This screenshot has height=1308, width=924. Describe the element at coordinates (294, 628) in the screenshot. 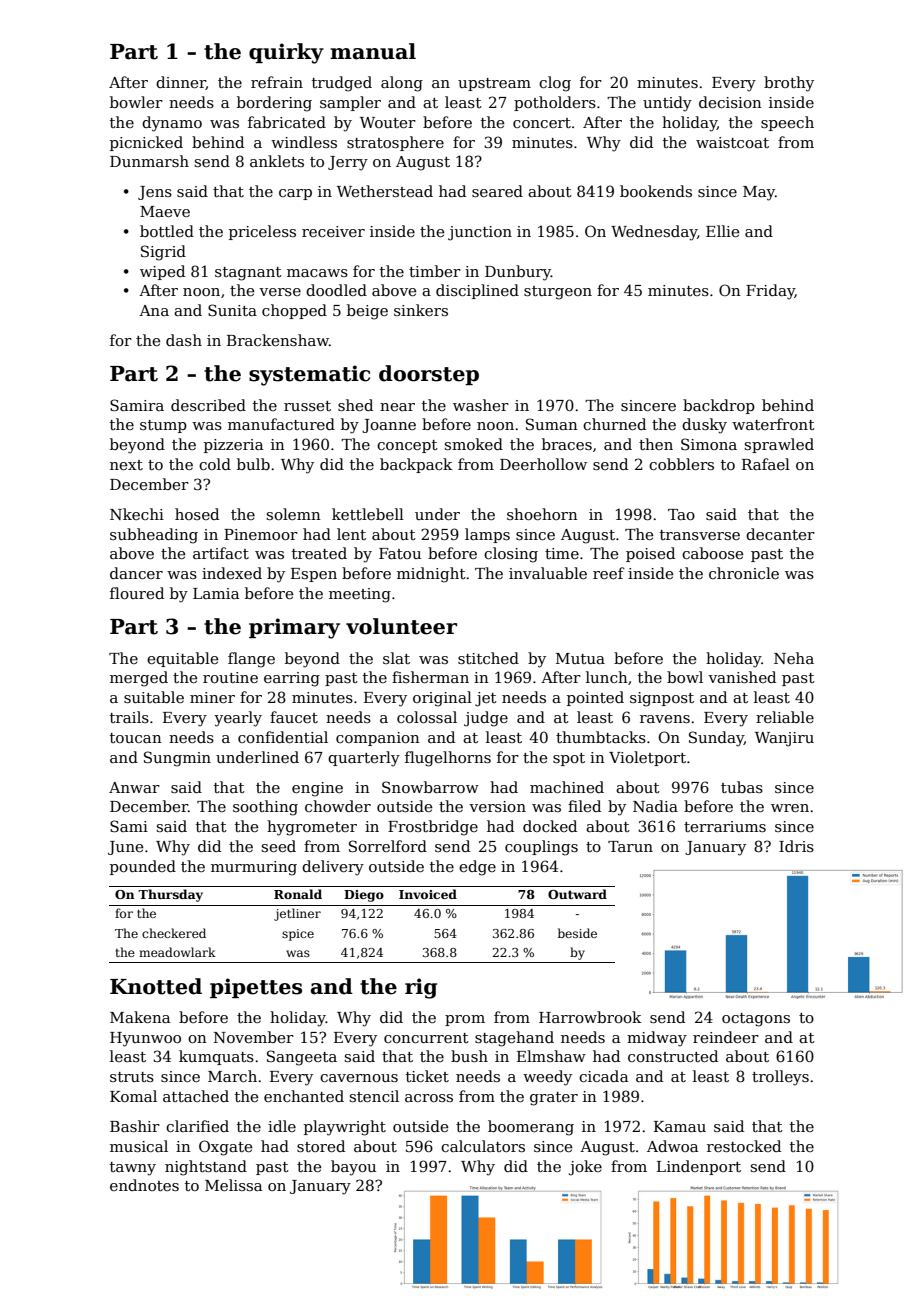

I see `primary` at that location.
